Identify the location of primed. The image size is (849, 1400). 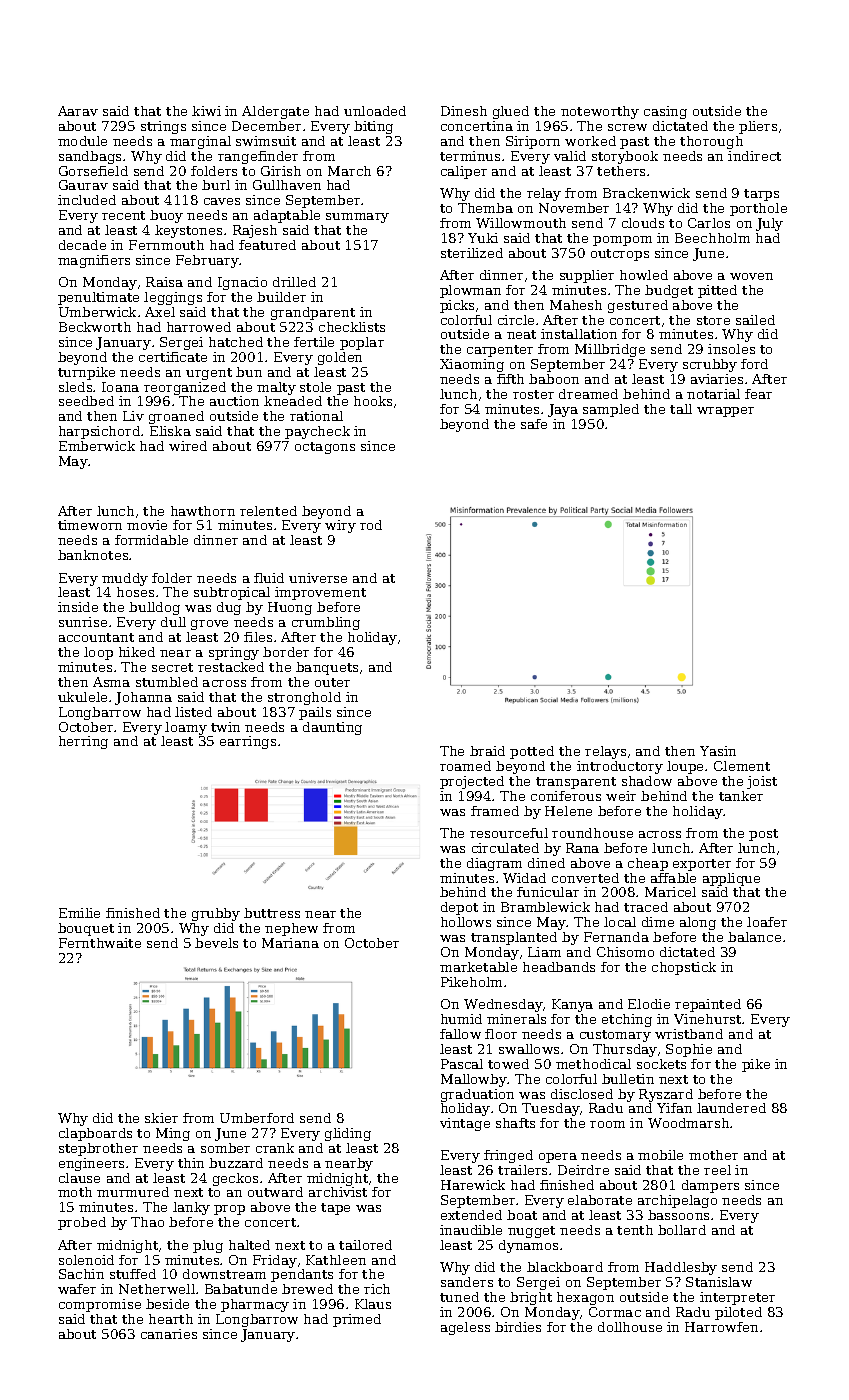
(357, 1320).
